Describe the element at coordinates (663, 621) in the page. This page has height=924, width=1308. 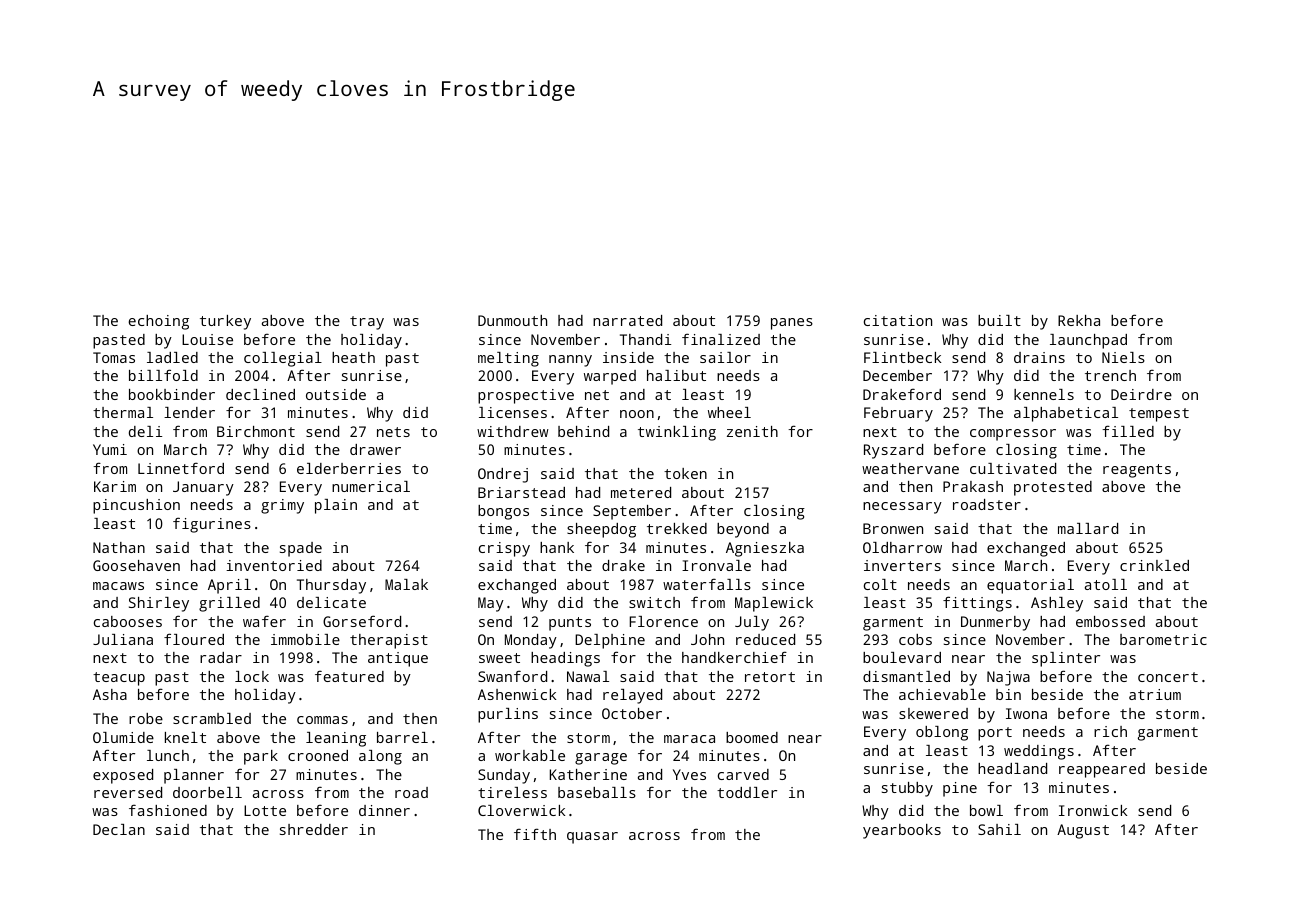
I see `Florence` at that location.
